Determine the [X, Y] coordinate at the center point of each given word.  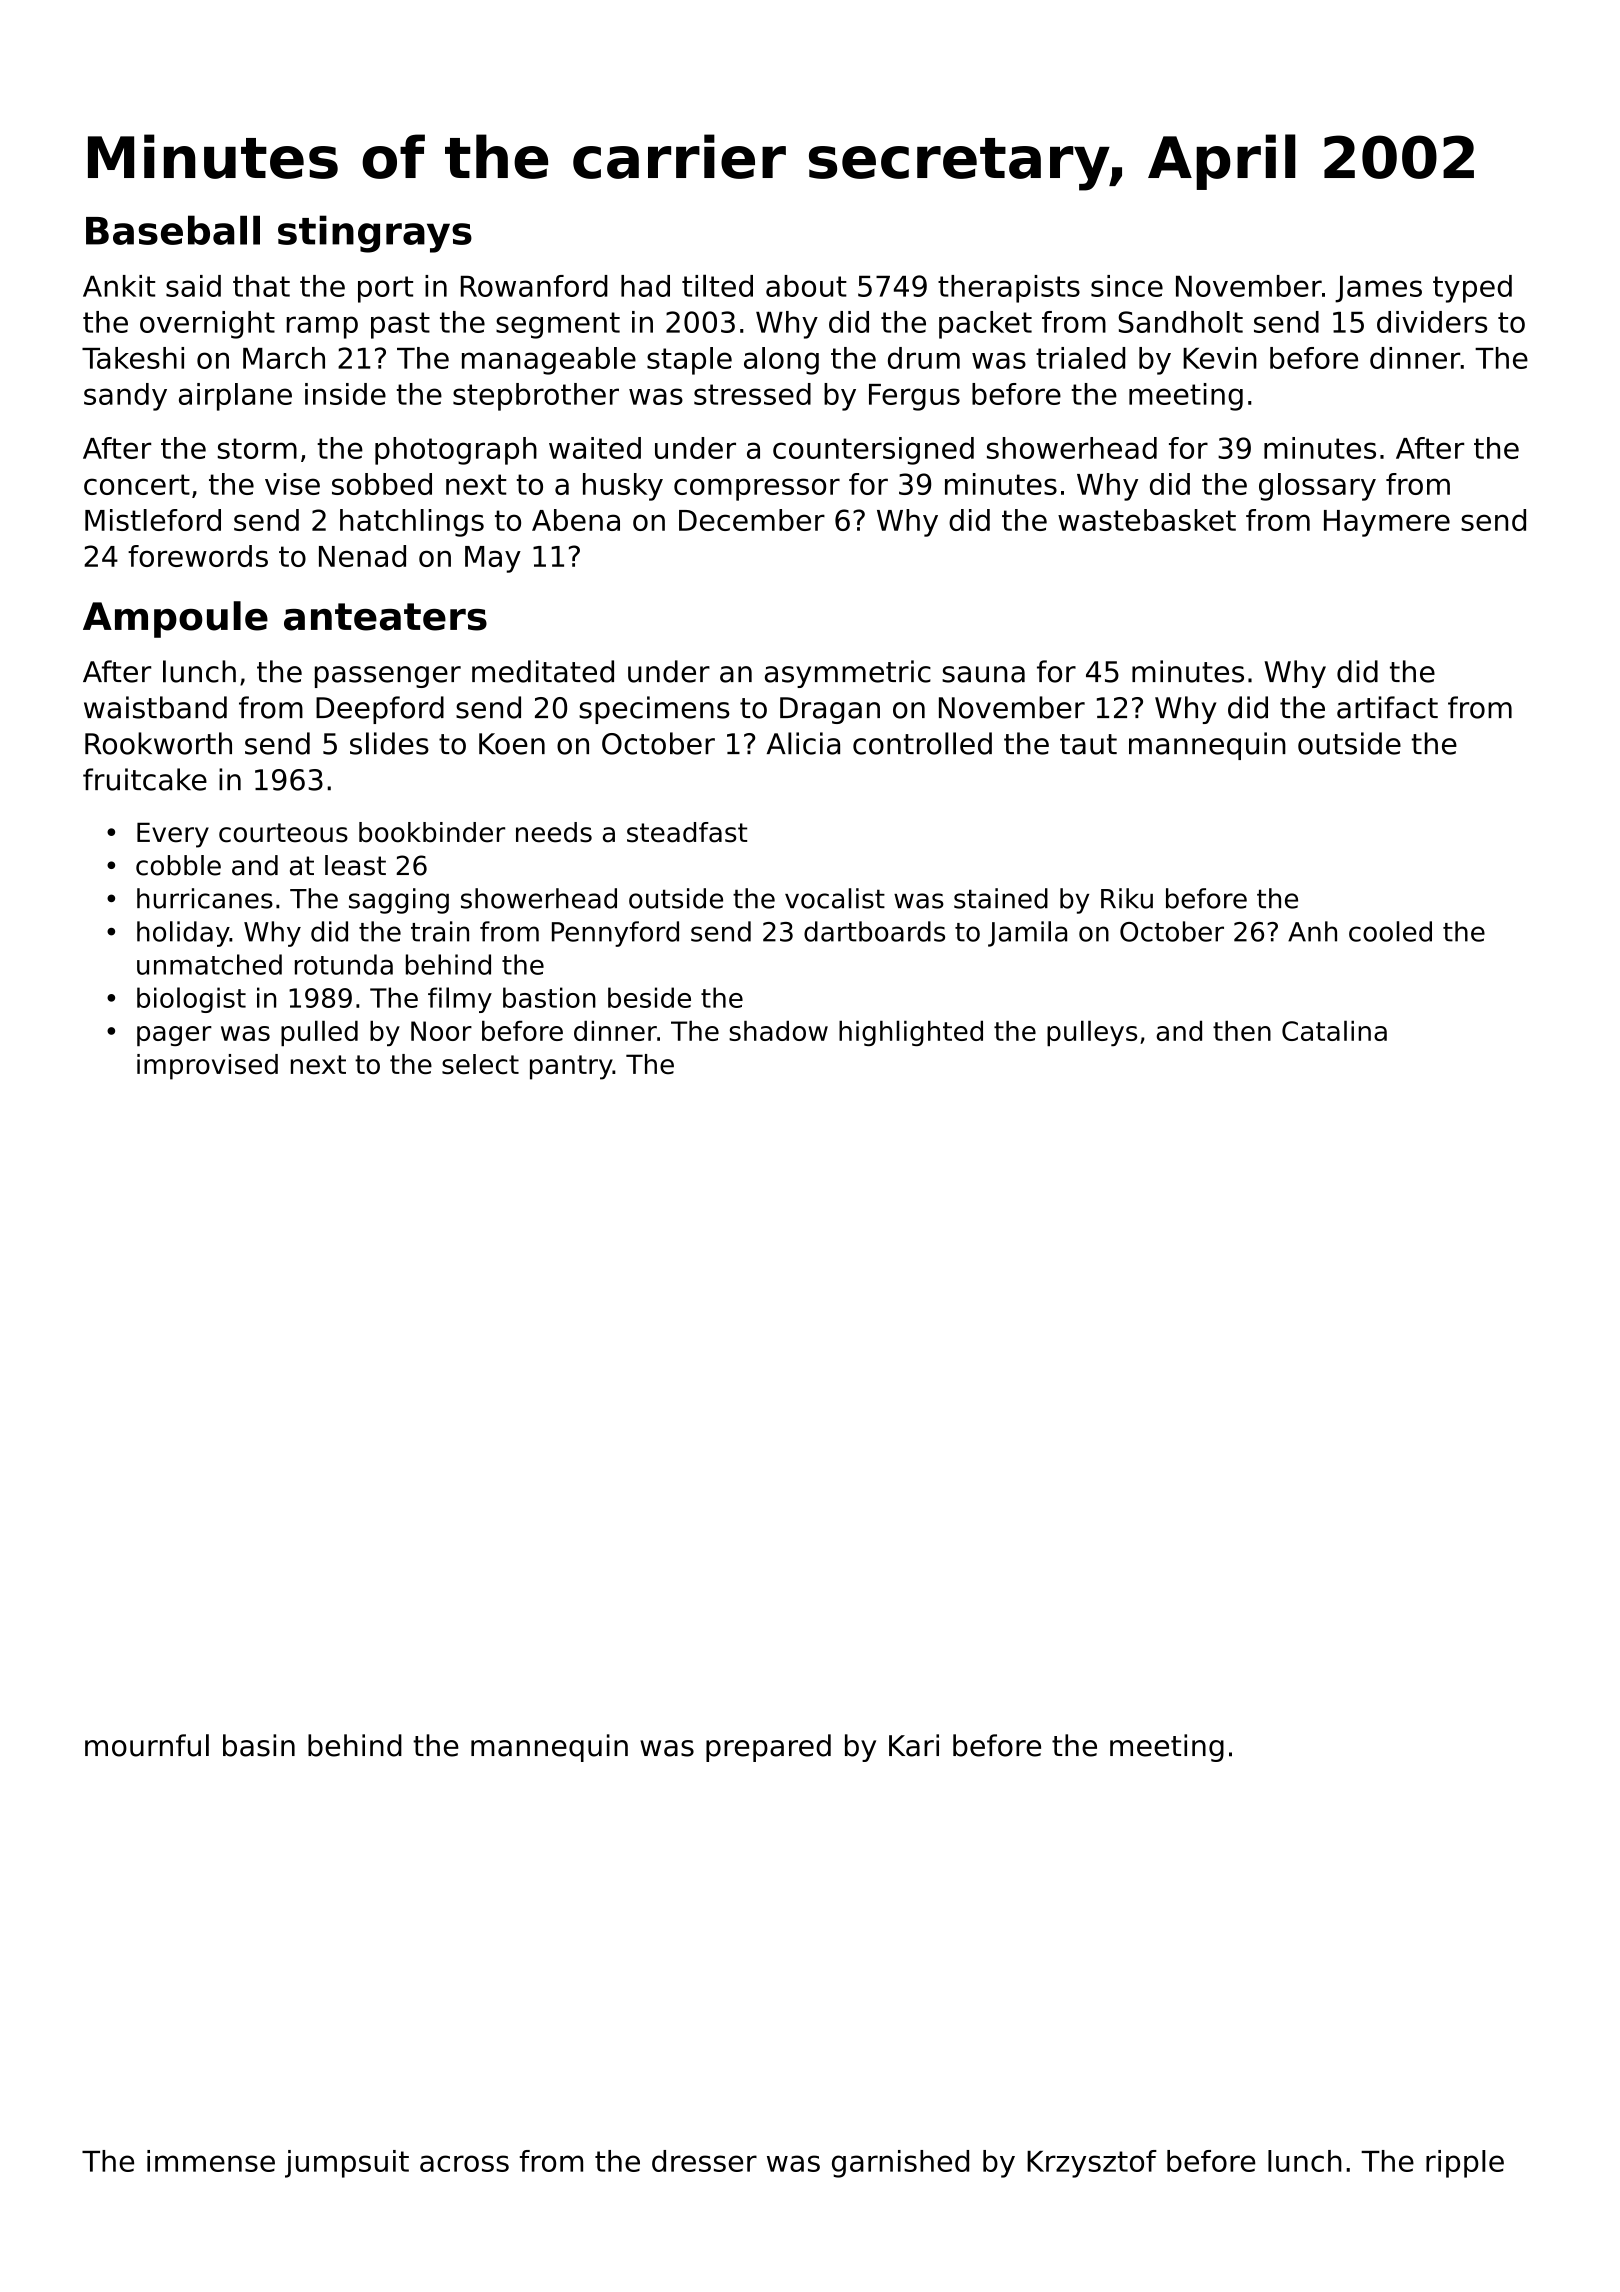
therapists [1009, 289]
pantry [571, 1067]
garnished [900, 2164]
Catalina [1334, 1030]
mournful [147, 1745]
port [385, 289]
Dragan [830, 710]
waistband [155, 707]
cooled [1390, 931]
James [1378, 289]
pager [174, 1036]
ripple [1465, 2164]
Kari [914, 1745]
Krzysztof [1092, 2164]
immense [211, 2161]
